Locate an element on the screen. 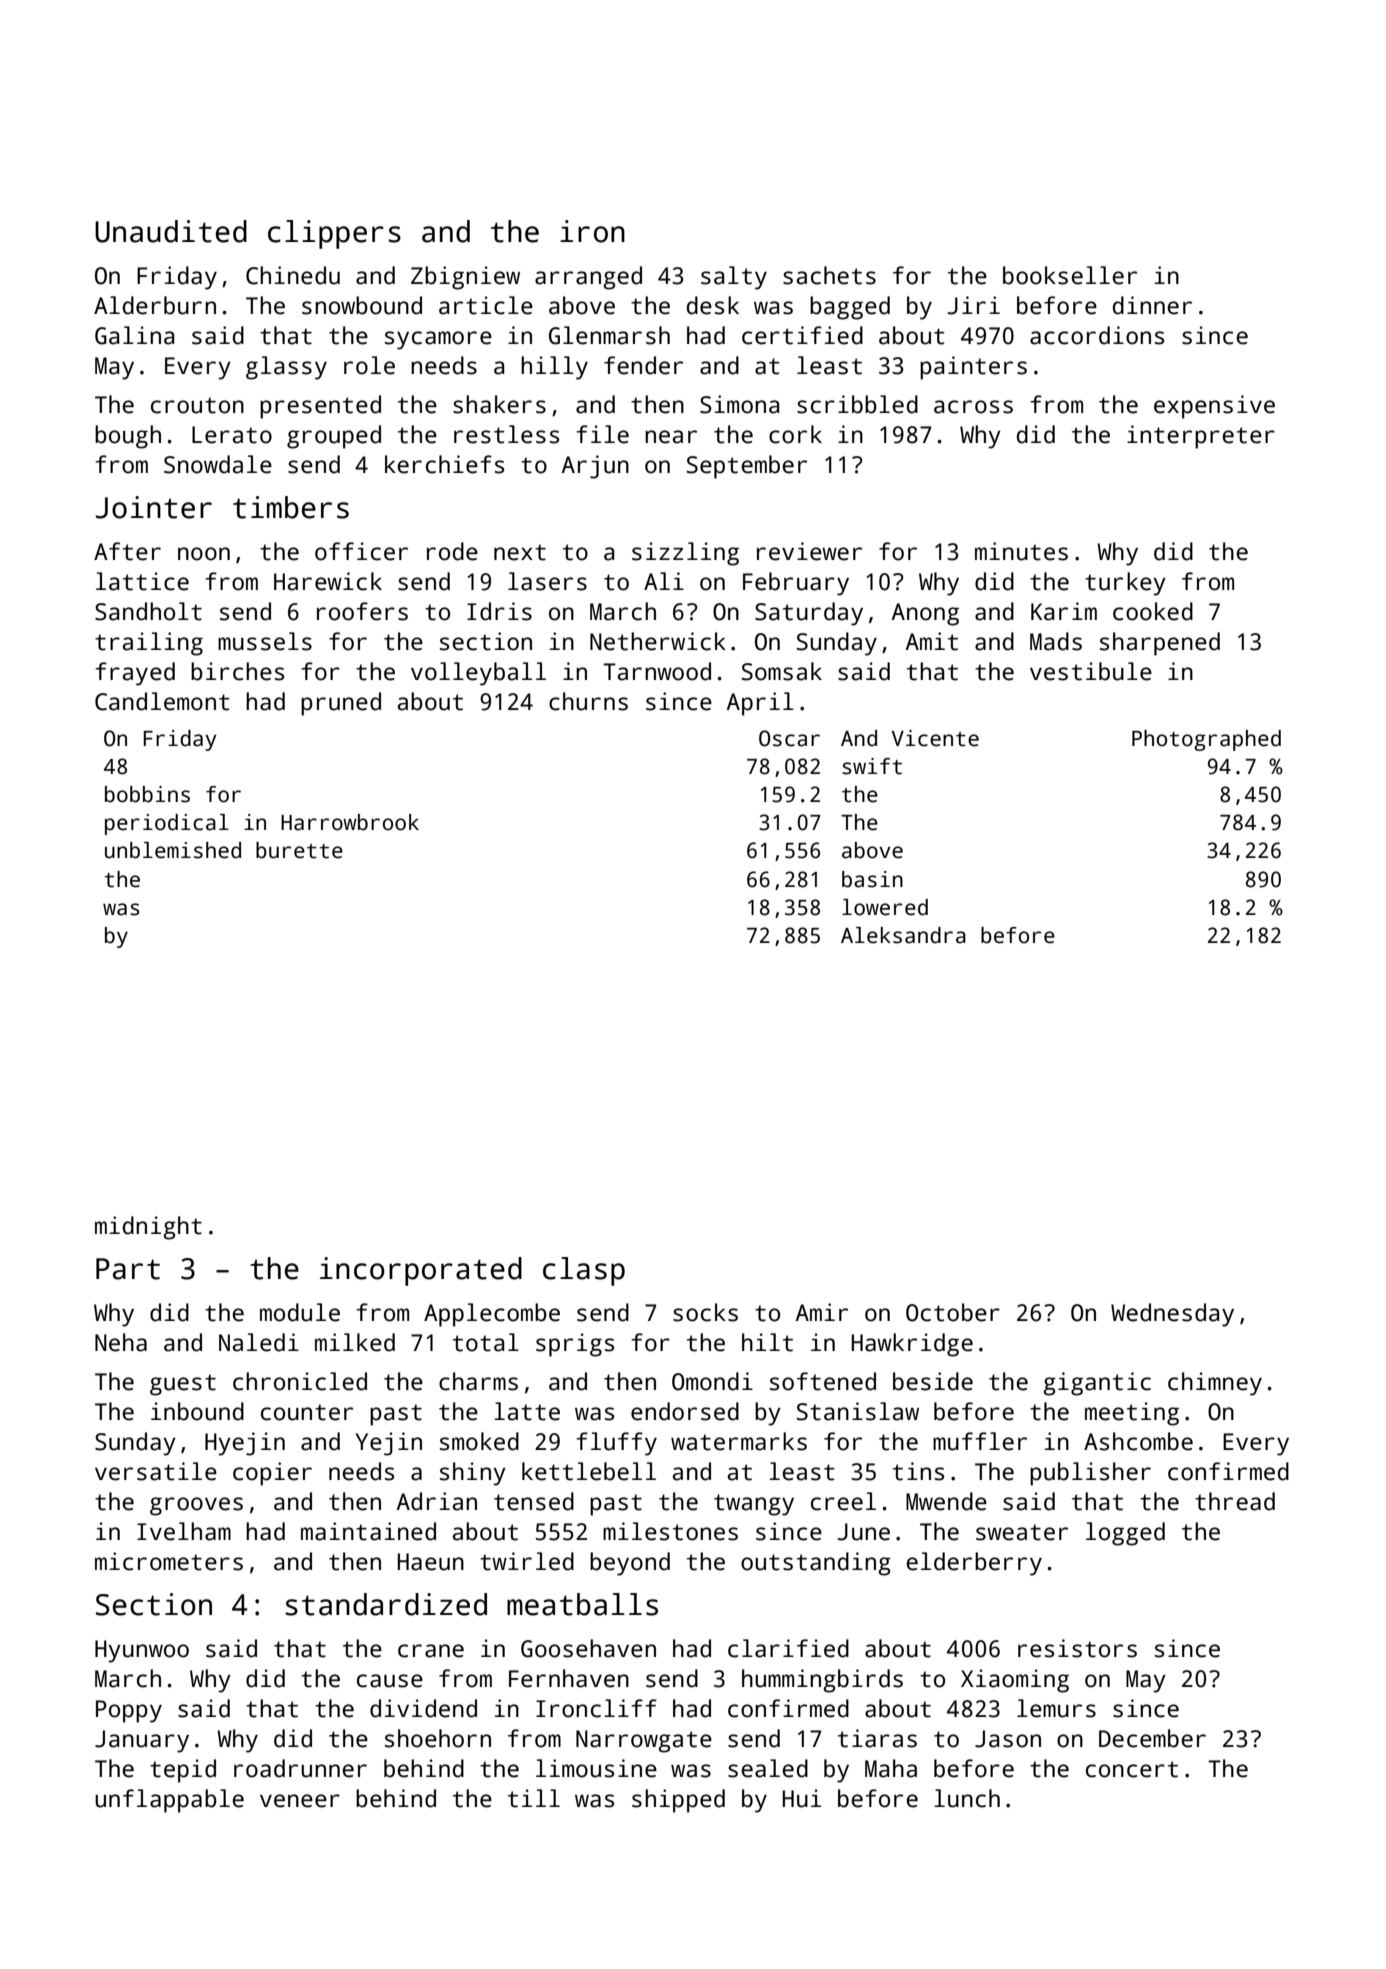  incorporated is located at coordinates (421, 1271).
